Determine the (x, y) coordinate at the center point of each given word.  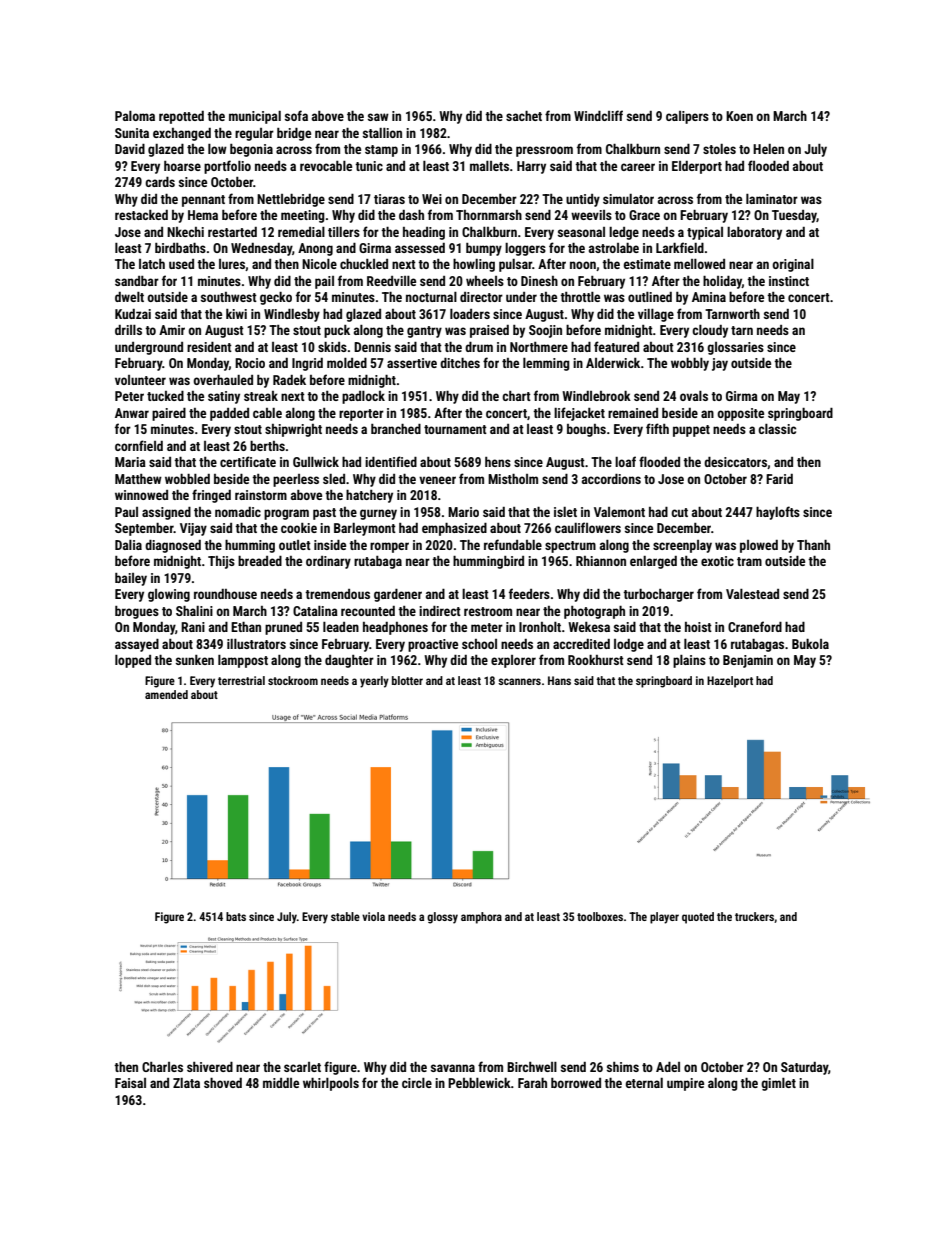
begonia (251, 150)
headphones (395, 628)
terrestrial (241, 680)
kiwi (236, 314)
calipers (687, 117)
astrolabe (614, 248)
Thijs (221, 562)
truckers (754, 916)
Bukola (810, 644)
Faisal (130, 1083)
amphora (481, 918)
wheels (485, 281)
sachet (524, 116)
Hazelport (730, 682)
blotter (407, 680)
